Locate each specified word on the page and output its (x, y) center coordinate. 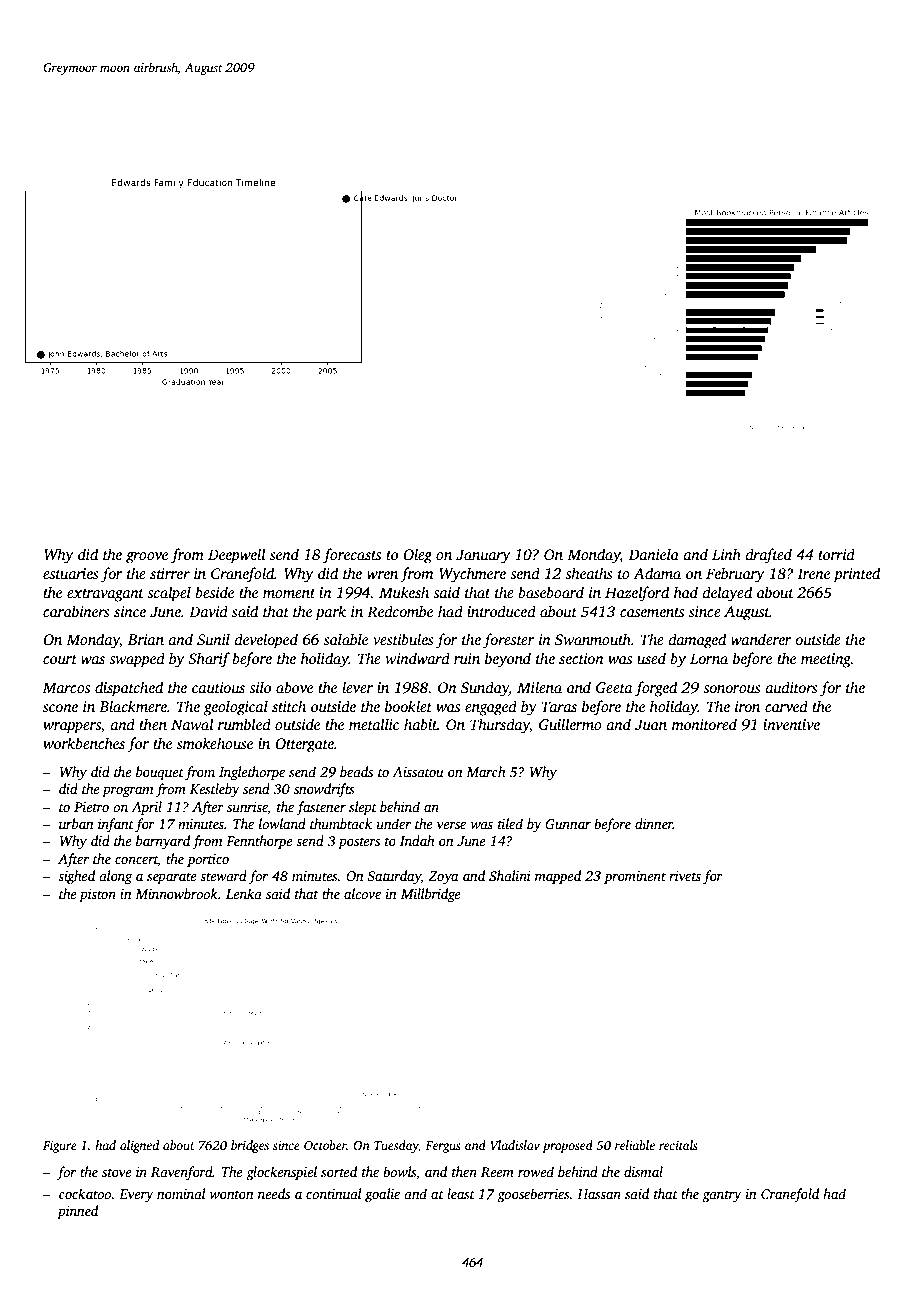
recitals (678, 1145)
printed (857, 575)
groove (147, 558)
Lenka (244, 893)
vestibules (403, 639)
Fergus (443, 1147)
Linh (726, 554)
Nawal (192, 724)
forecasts (352, 556)
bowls (399, 1171)
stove (117, 1173)
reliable (635, 1145)
